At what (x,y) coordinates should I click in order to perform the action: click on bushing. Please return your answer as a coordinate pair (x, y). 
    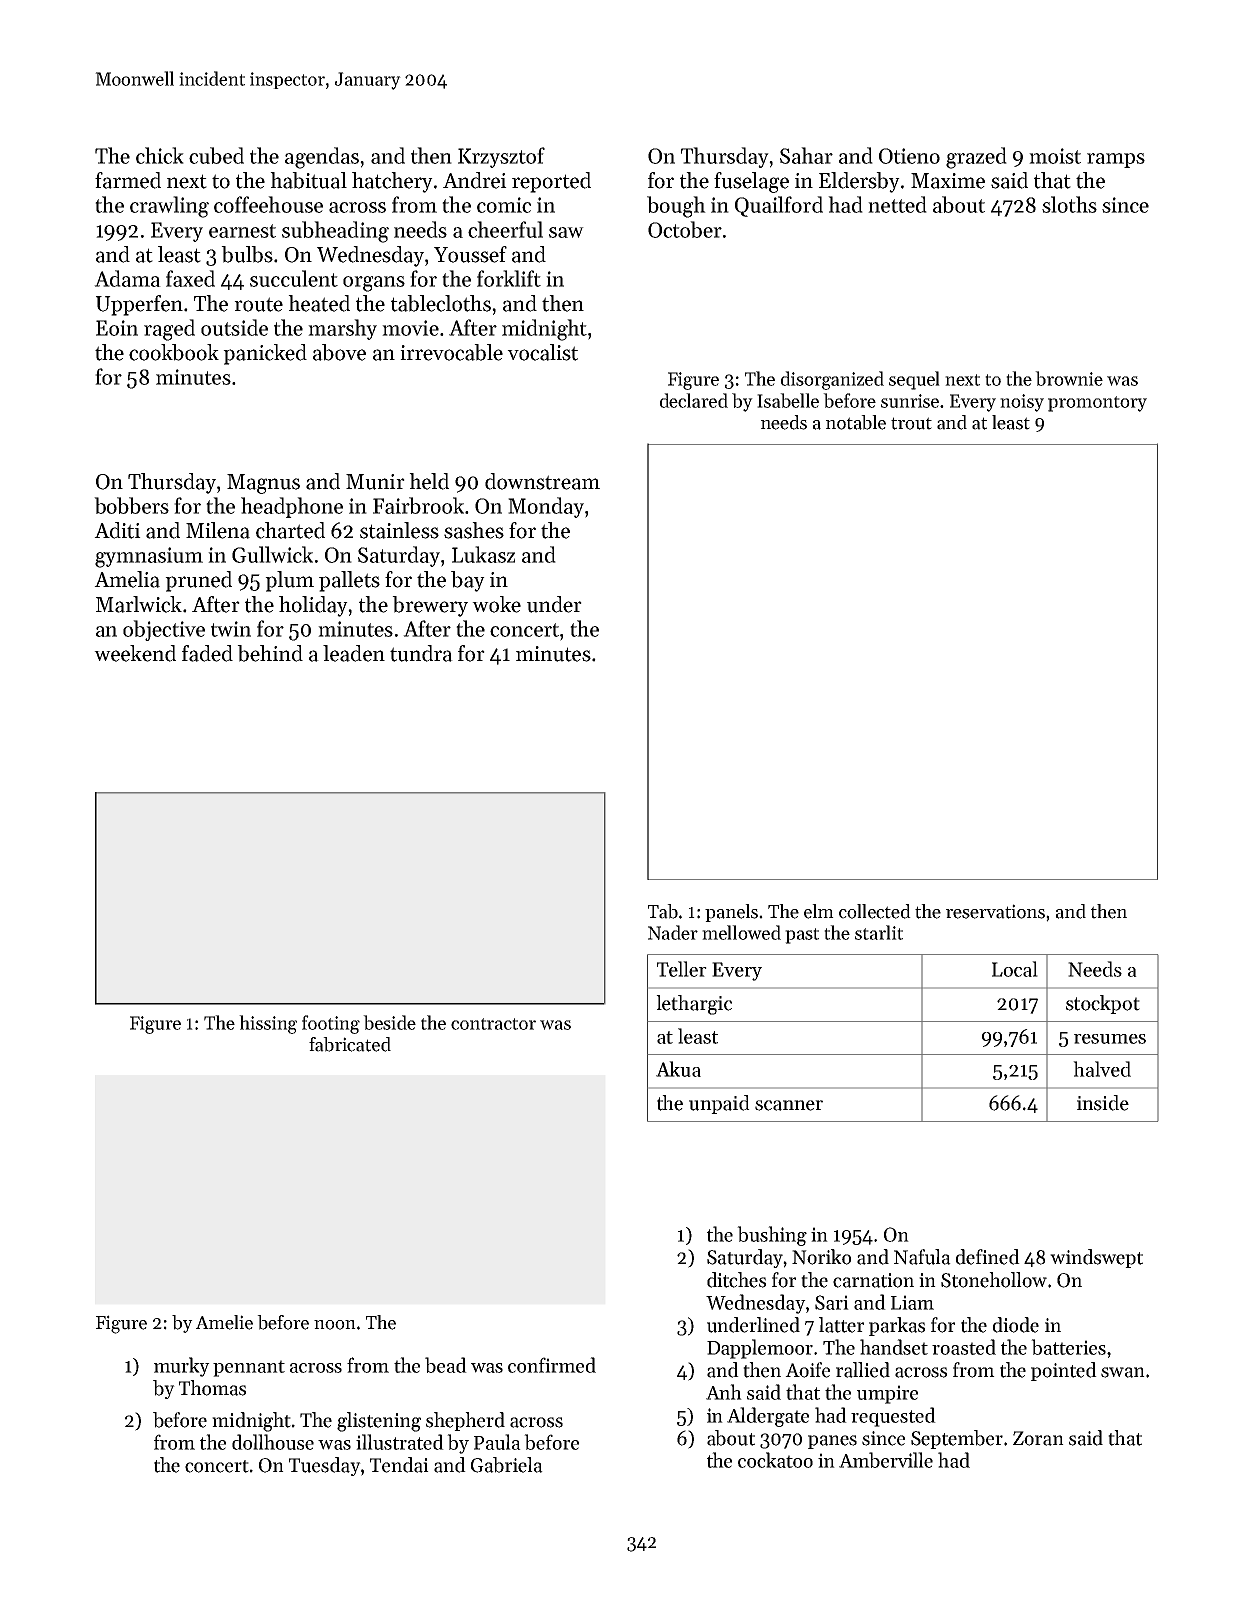
    Looking at the image, I should click on (772, 1236).
